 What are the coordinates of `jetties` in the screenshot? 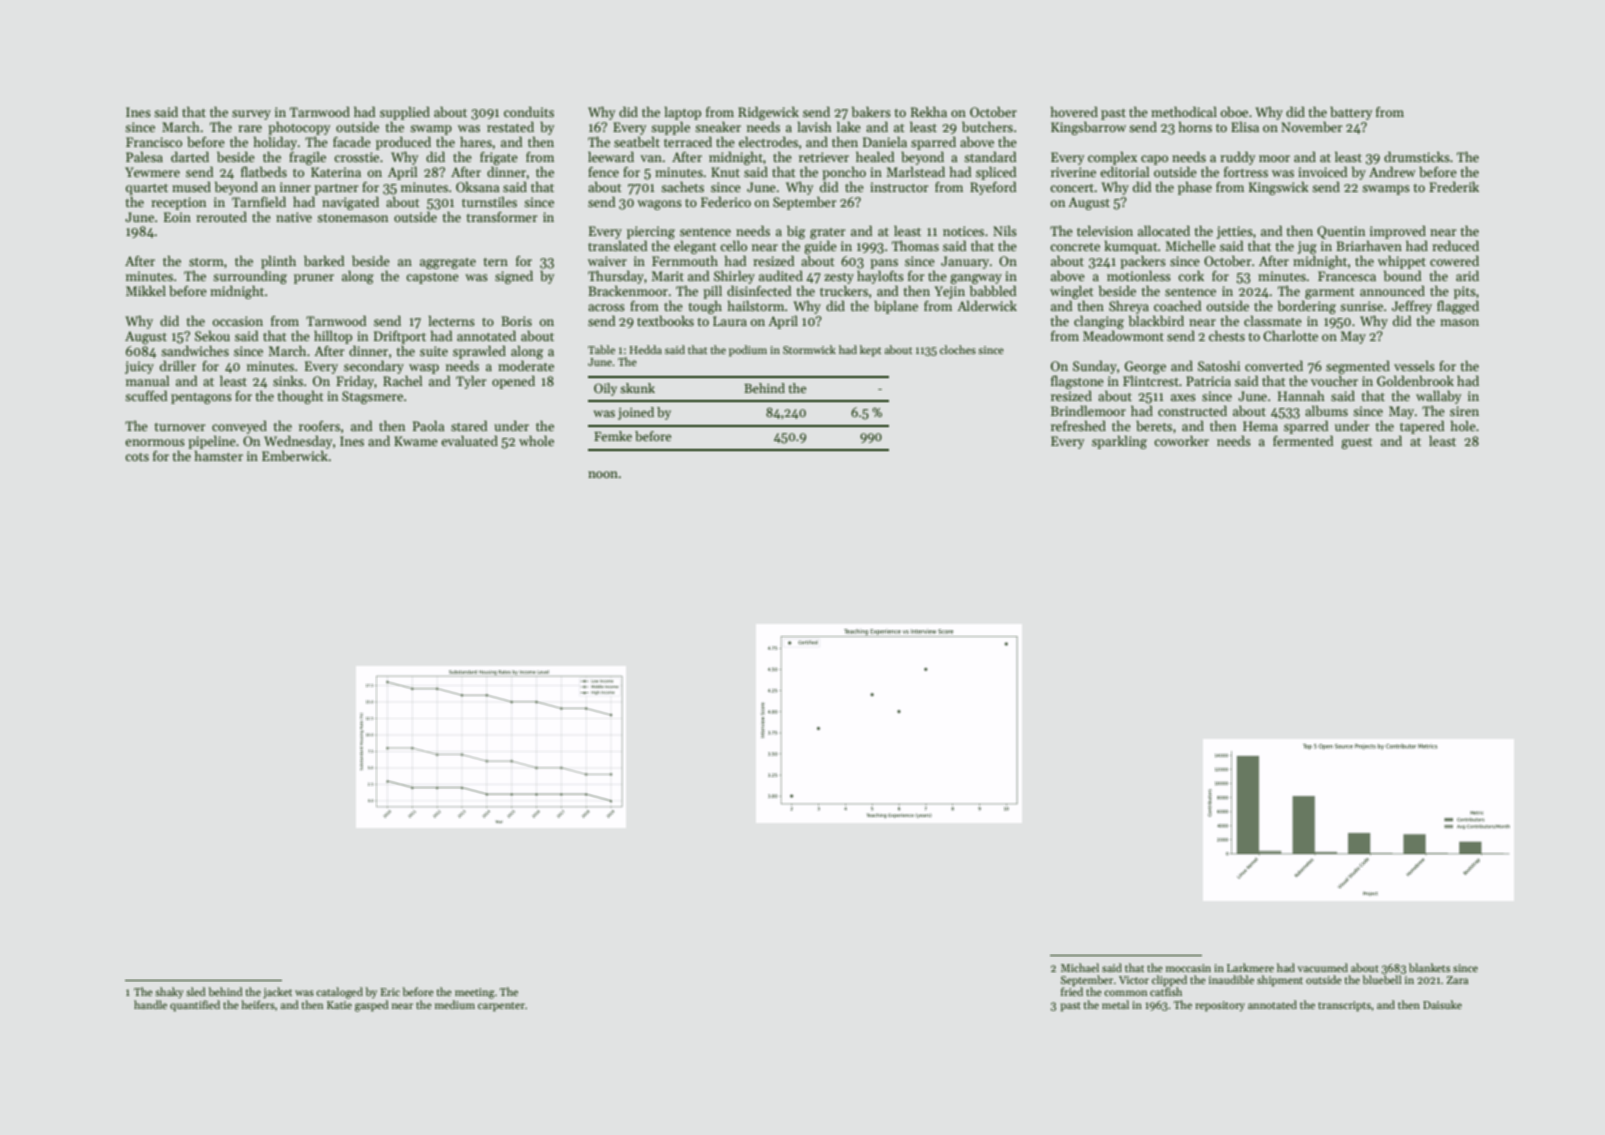 It's located at (1235, 232).
